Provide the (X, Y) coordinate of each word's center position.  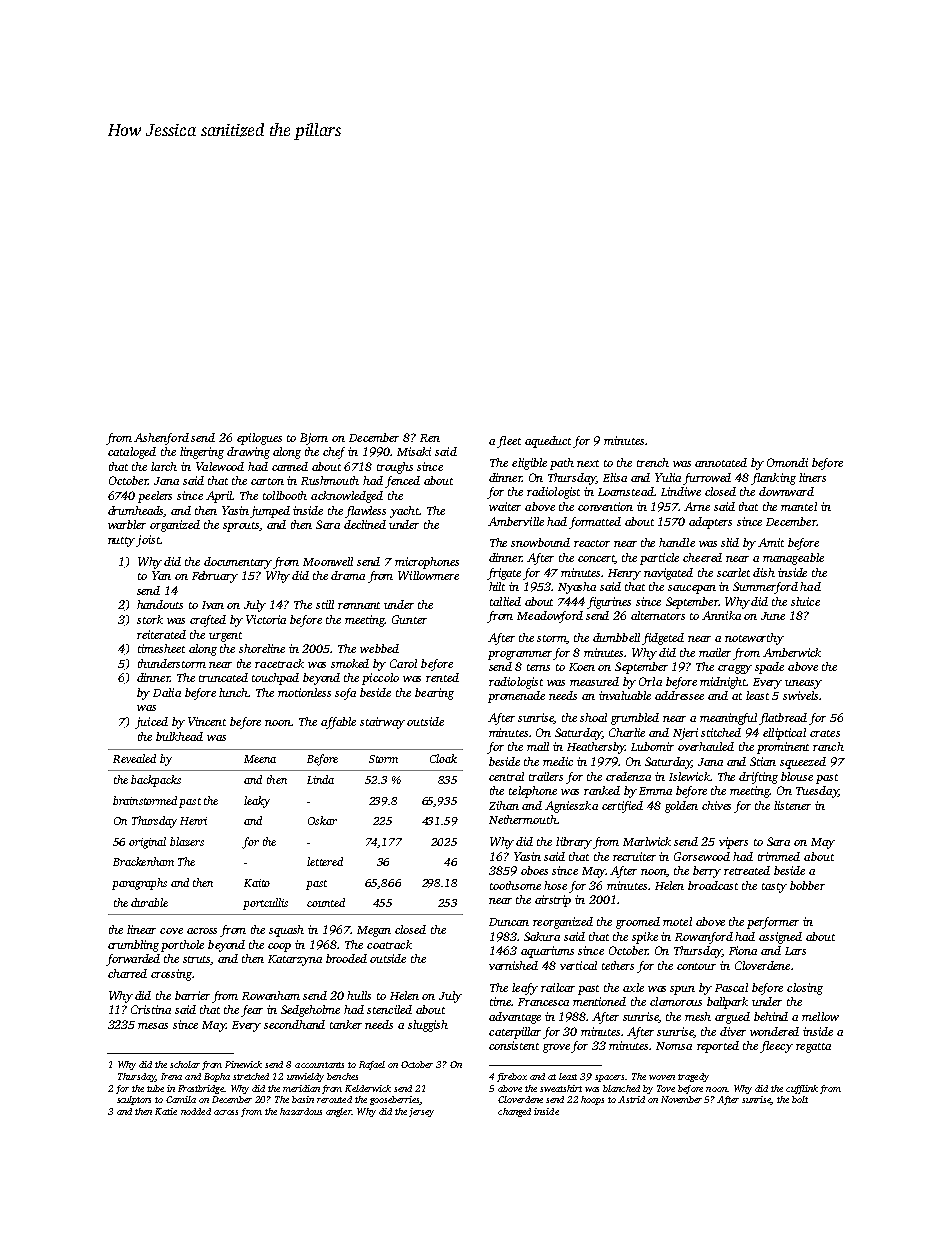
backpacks (156, 781)
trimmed (779, 856)
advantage (515, 1018)
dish (764, 572)
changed (514, 1112)
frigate (504, 574)
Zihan (504, 805)
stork (150, 619)
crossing (171, 975)
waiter (505, 506)
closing (805, 989)
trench (653, 462)
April (219, 497)
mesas (153, 1026)
